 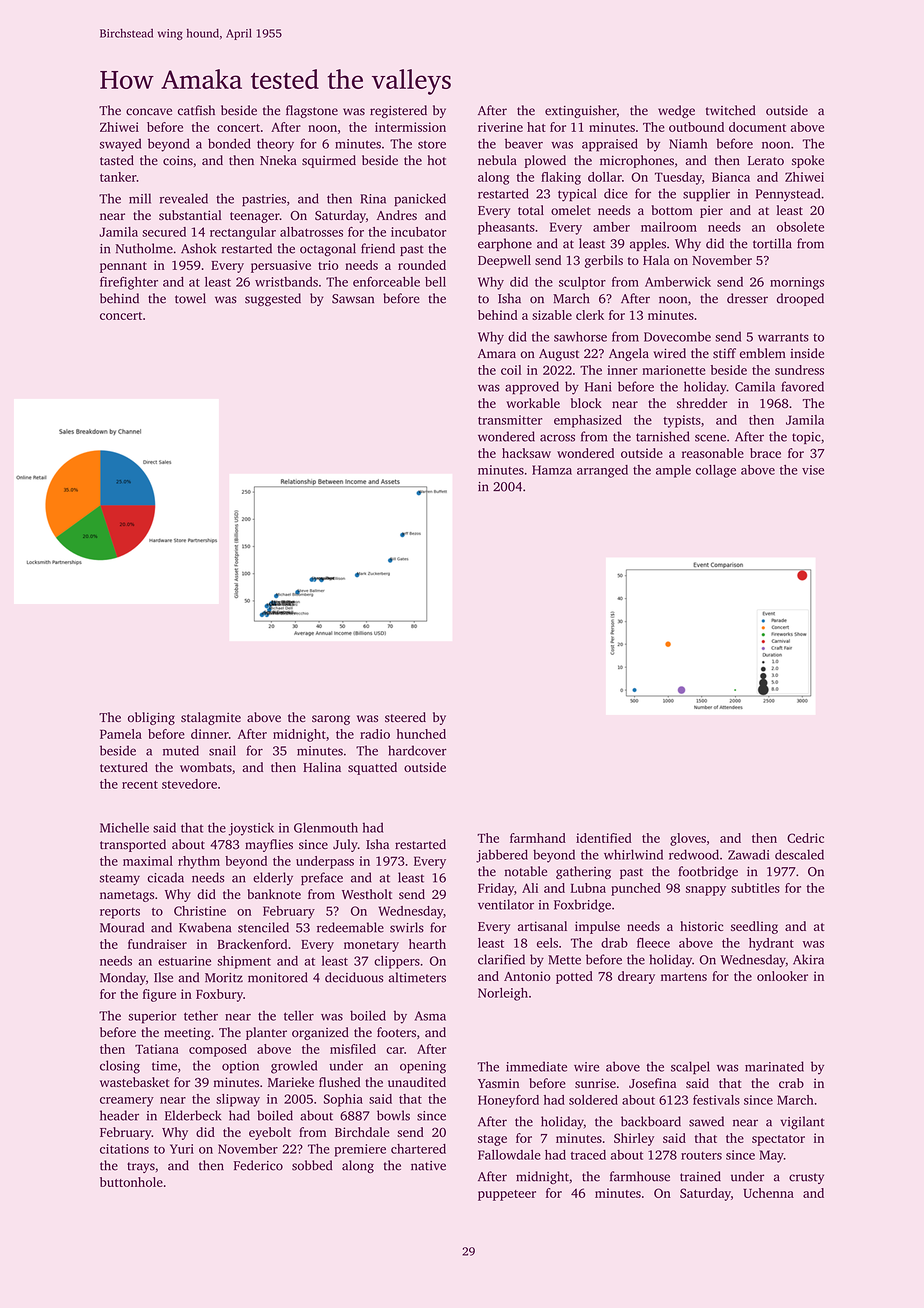 What do you see at coordinates (813, 470) in the screenshot?
I see `vise` at bounding box center [813, 470].
